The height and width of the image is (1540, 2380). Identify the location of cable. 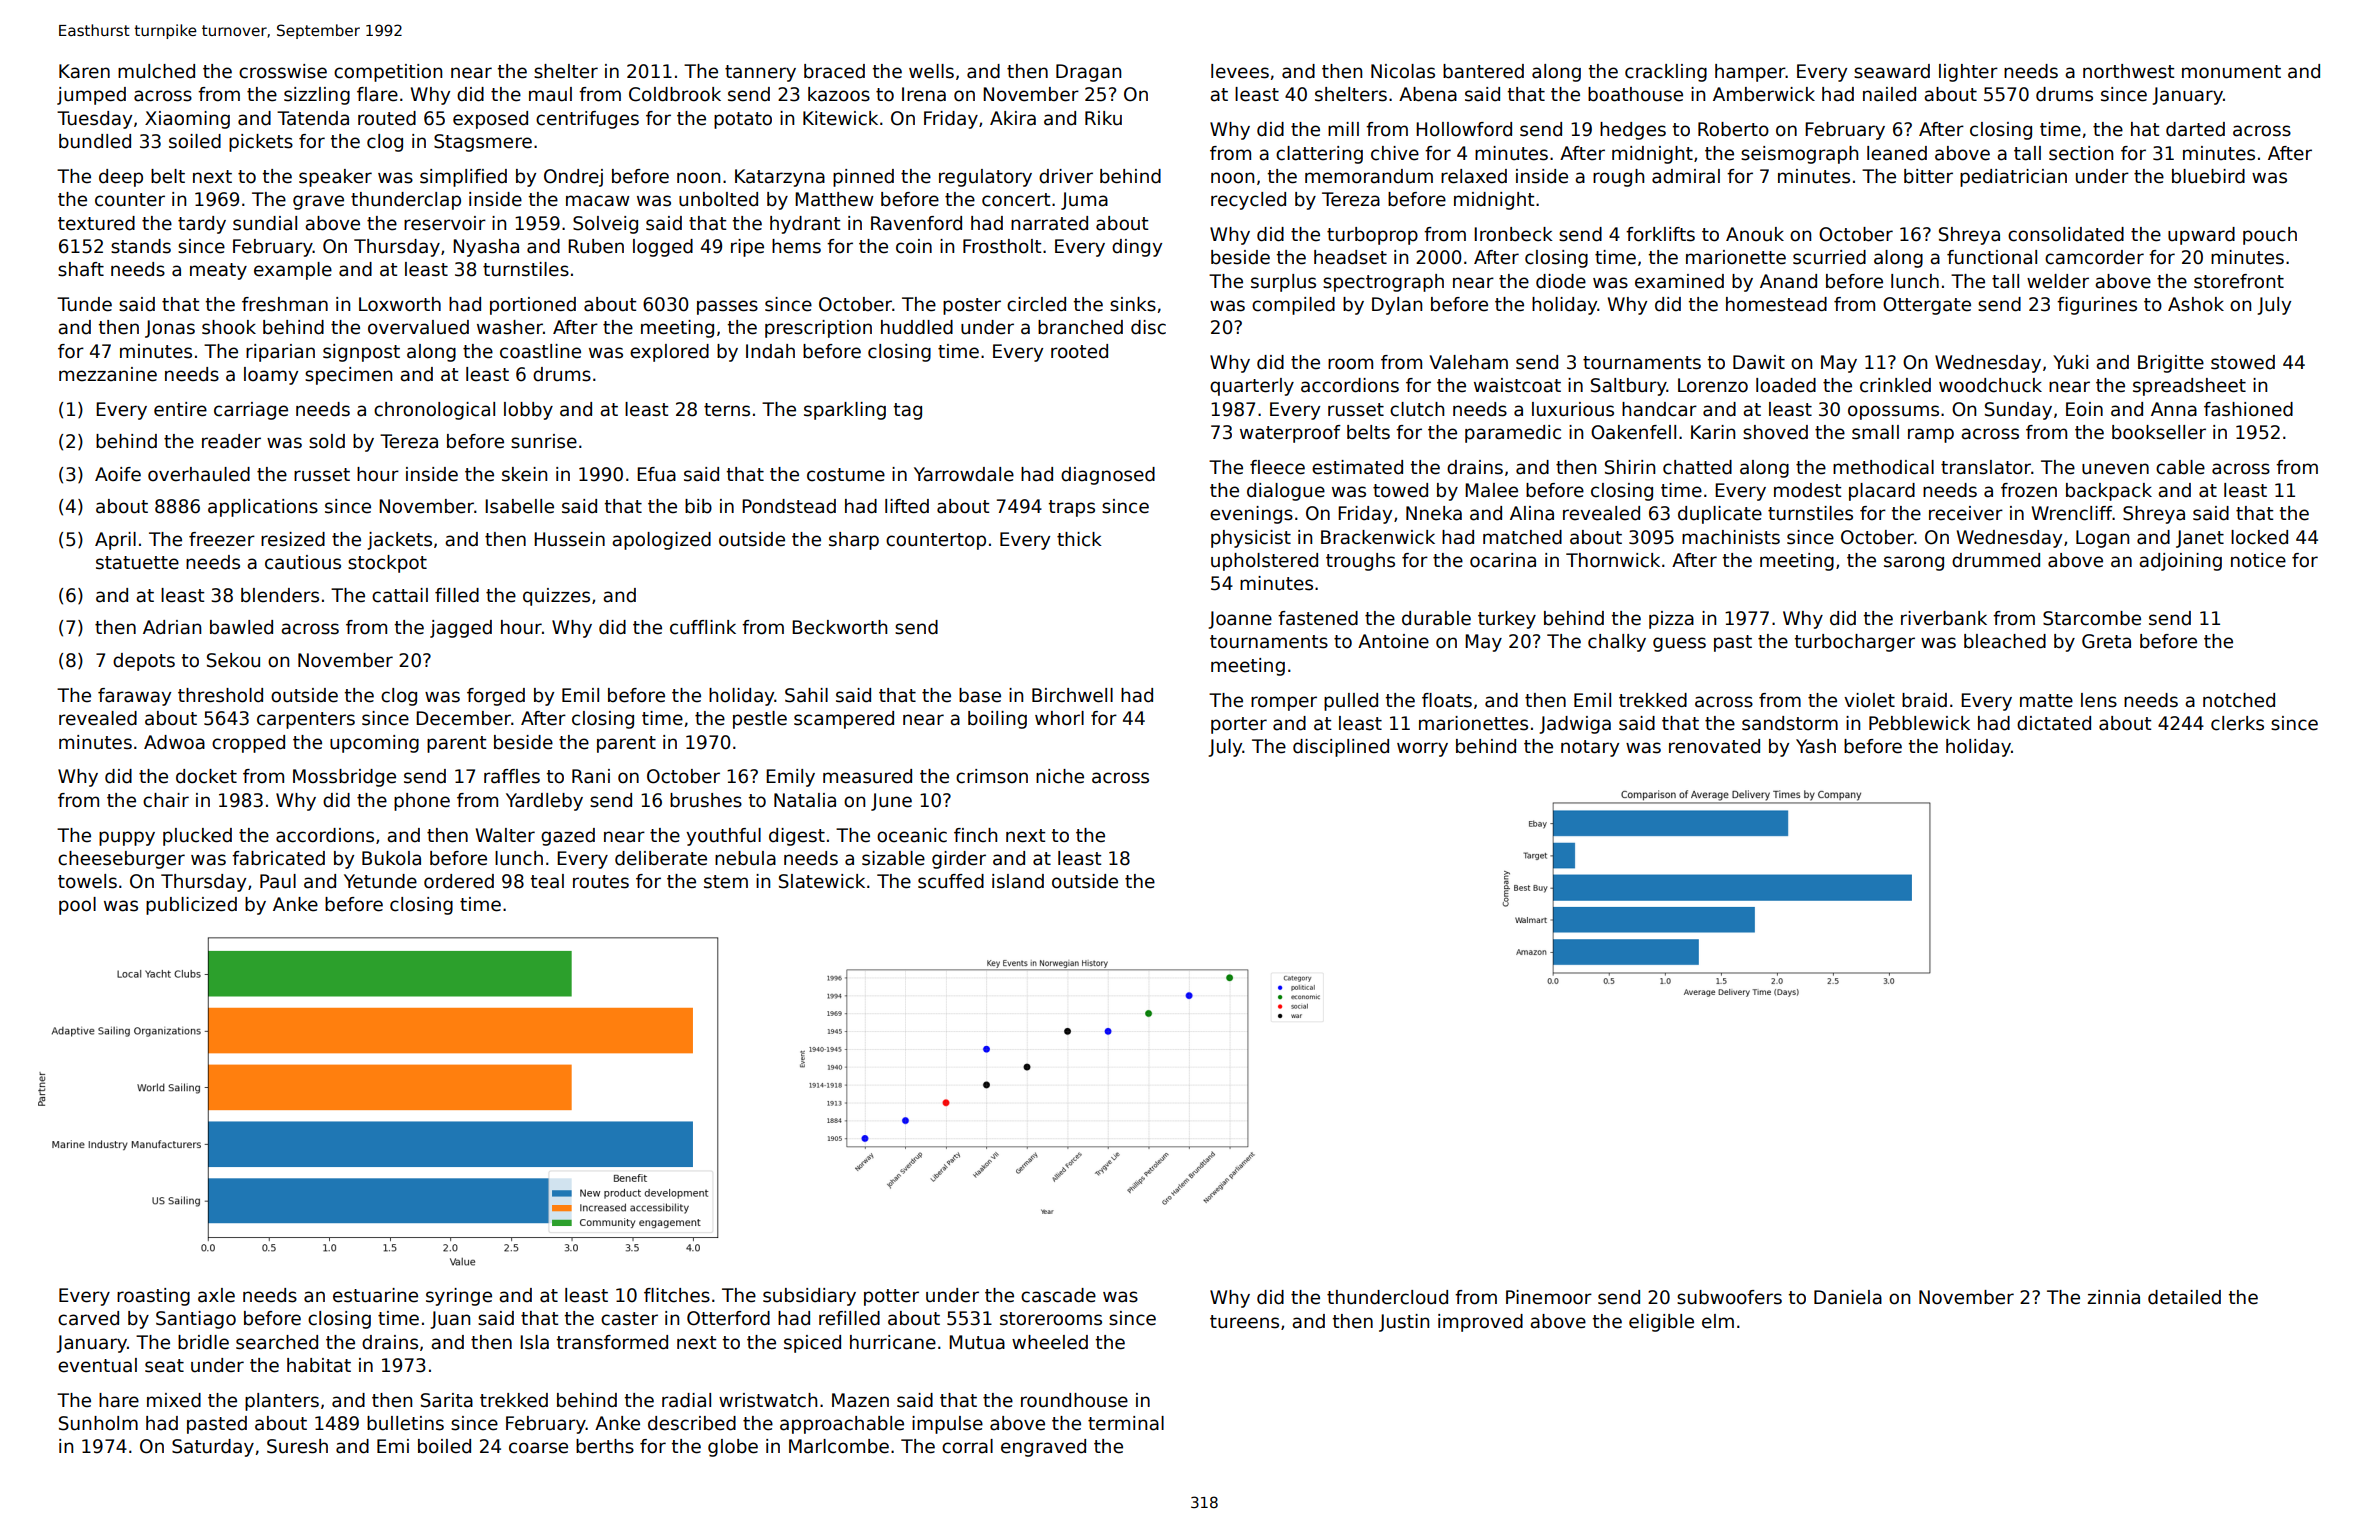
(2180, 467).
